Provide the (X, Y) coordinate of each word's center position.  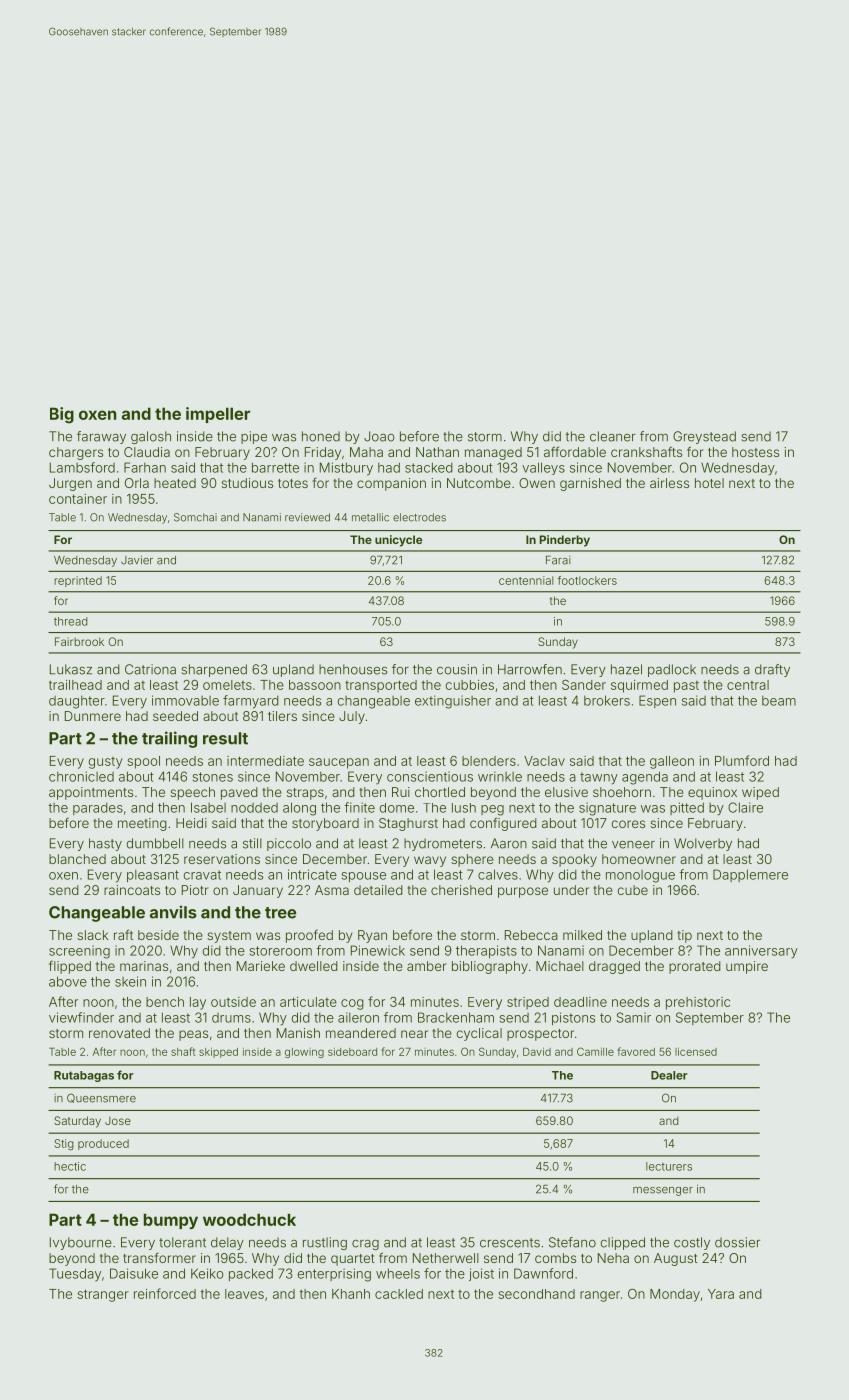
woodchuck (249, 1219)
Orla (137, 483)
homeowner (639, 859)
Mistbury (346, 469)
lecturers (669, 1166)
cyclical (479, 1034)
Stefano (572, 1242)
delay (227, 1243)
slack (92, 935)
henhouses (353, 669)
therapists (486, 951)
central (748, 685)
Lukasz (71, 669)
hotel (709, 483)
